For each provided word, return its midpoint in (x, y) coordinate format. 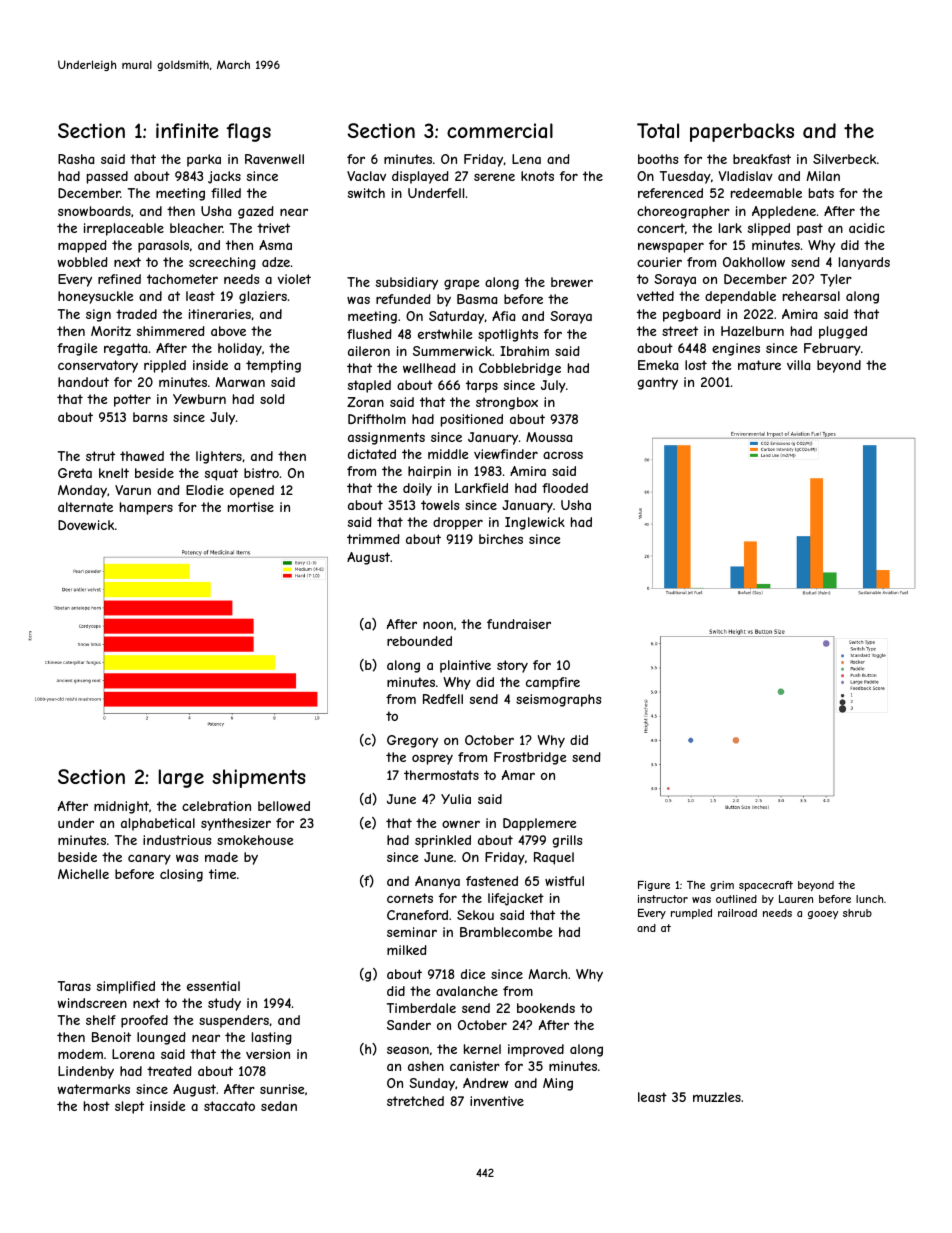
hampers (146, 508)
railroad (737, 913)
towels (440, 505)
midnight (121, 807)
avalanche (467, 991)
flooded (565, 488)
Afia (503, 316)
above (228, 331)
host (97, 1106)
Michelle (83, 874)
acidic (867, 228)
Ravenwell (274, 159)
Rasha (76, 159)
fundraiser (519, 624)
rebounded (419, 641)
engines (736, 349)
